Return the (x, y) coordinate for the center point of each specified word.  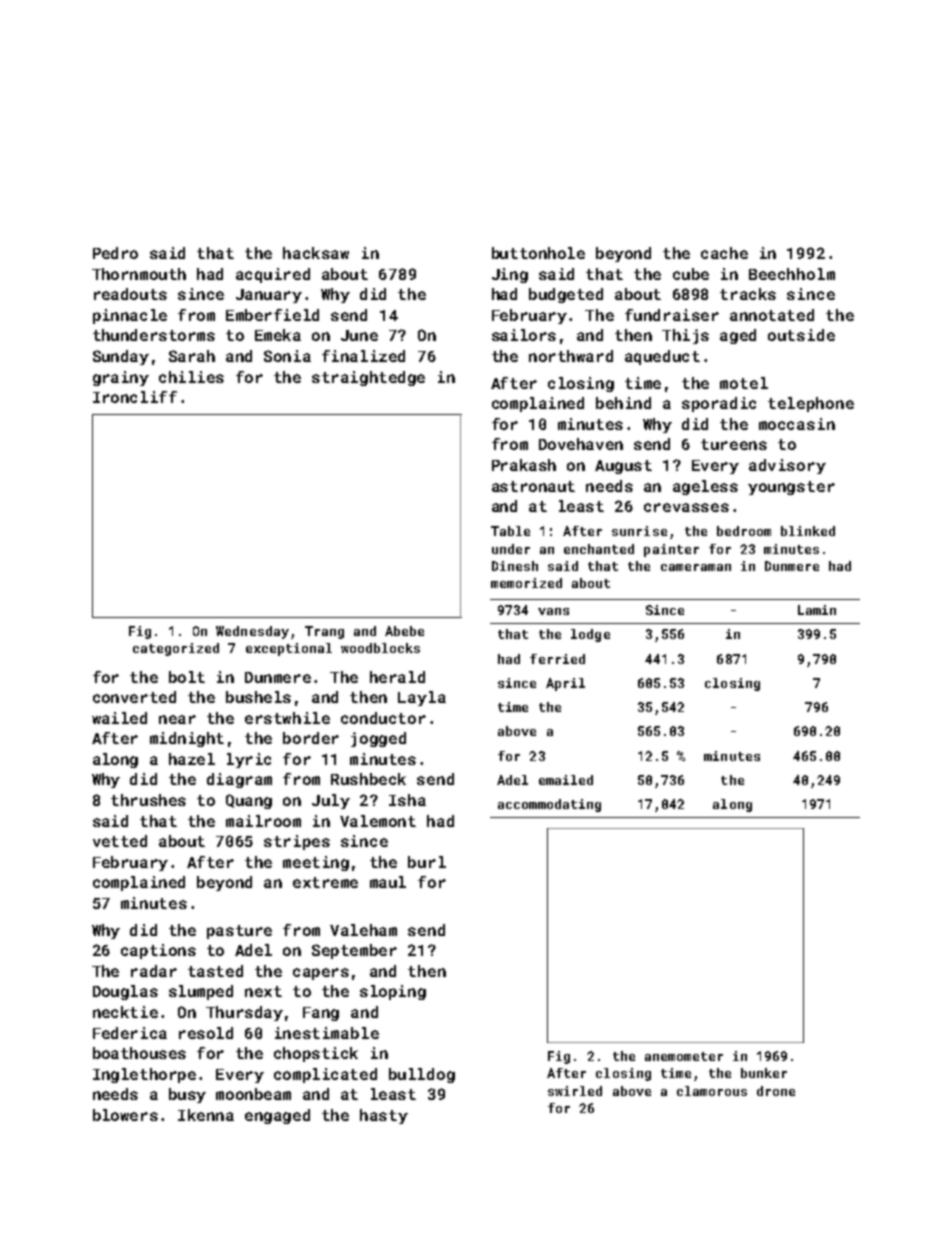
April (565, 684)
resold (206, 1033)
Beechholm (792, 274)
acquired (273, 275)
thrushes (148, 800)
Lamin (817, 610)
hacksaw (316, 253)
